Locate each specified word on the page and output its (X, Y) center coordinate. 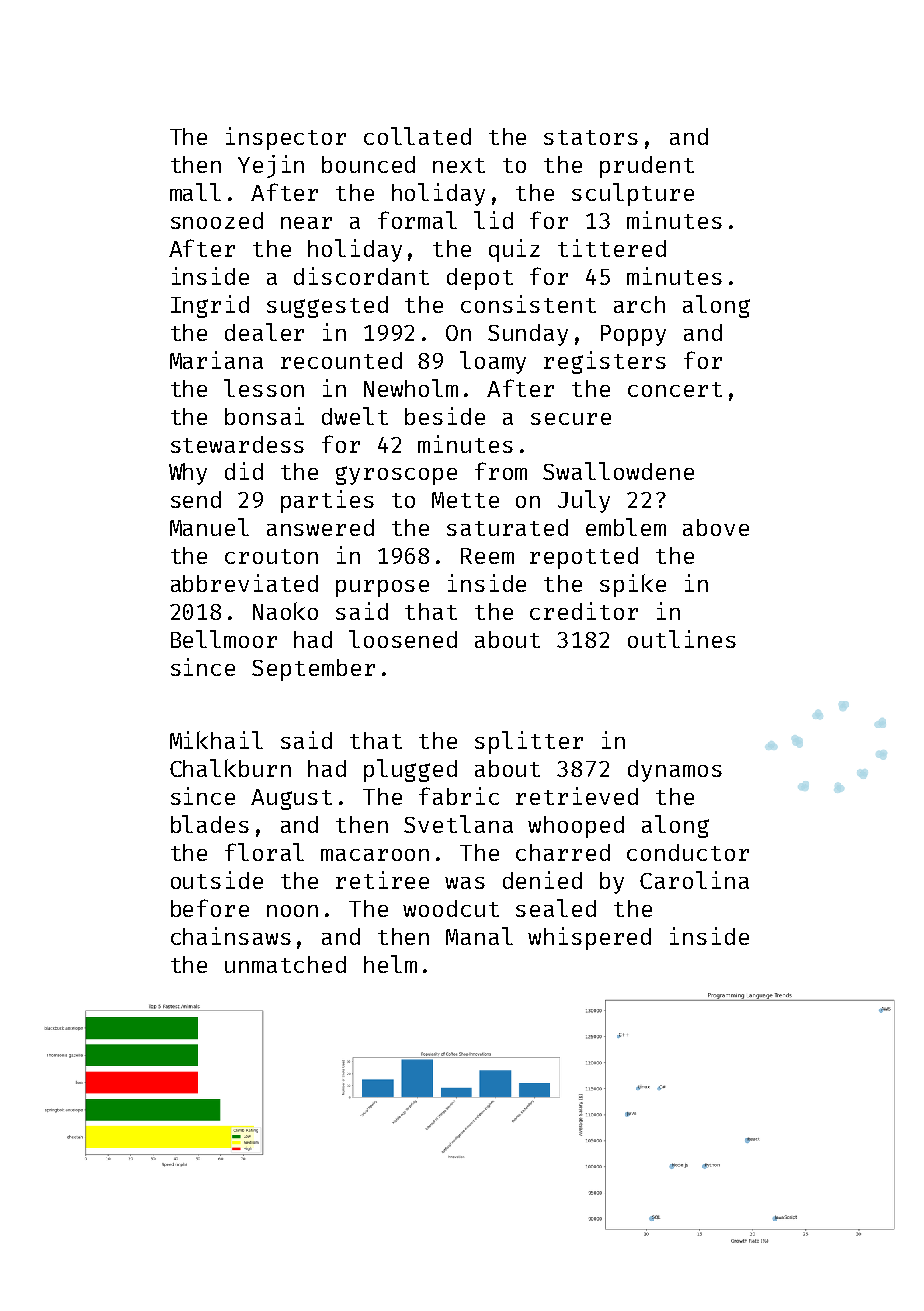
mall (195, 192)
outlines (682, 639)
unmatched (285, 964)
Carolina (694, 880)
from (501, 471)
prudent (647, 167)
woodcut (451, 908)
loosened (403, 639)
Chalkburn (230, 768)
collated (417, 136)
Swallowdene (618, 471)
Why (188, 474)
